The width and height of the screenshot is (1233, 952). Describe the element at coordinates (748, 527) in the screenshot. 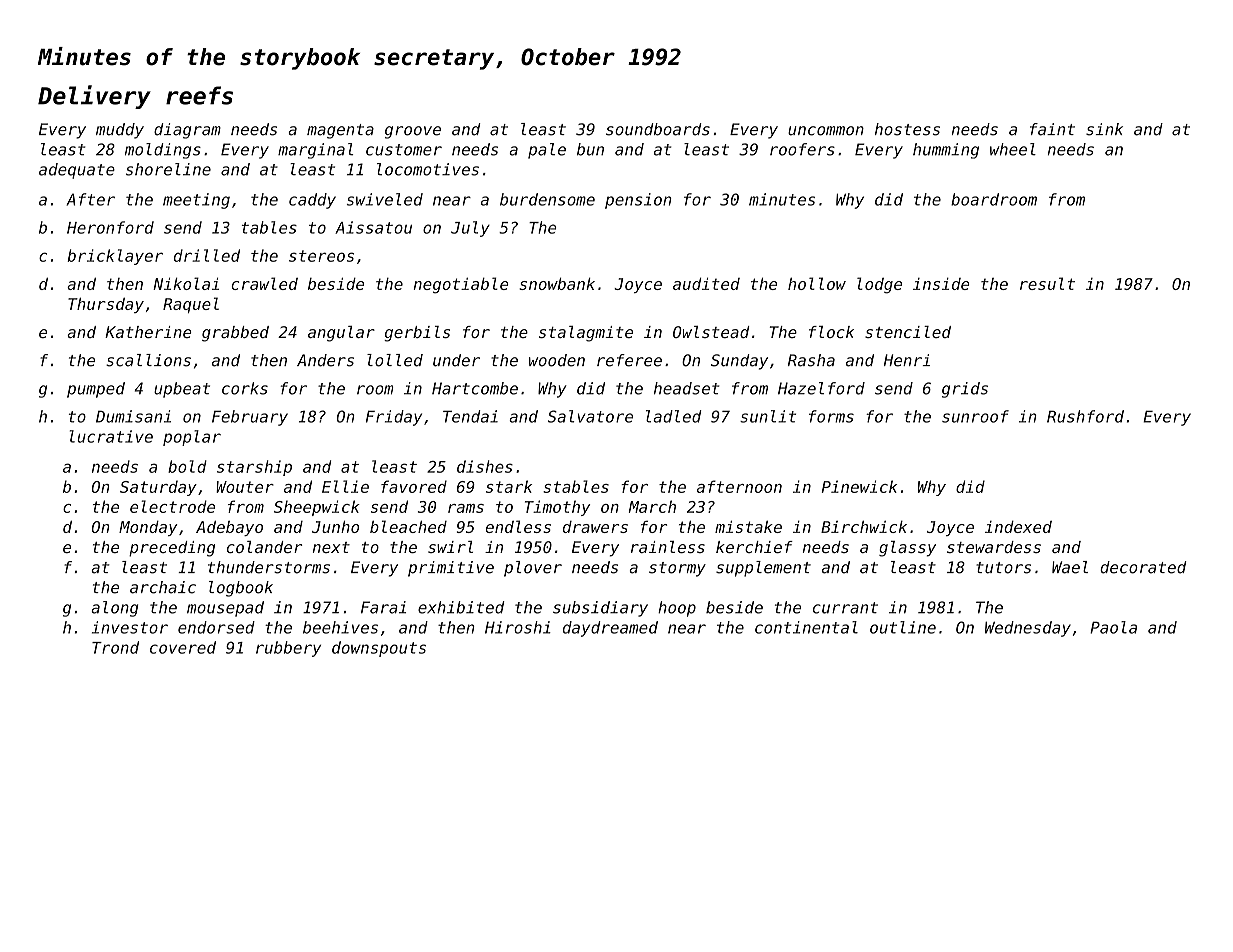

I see `mistake` at that location.
